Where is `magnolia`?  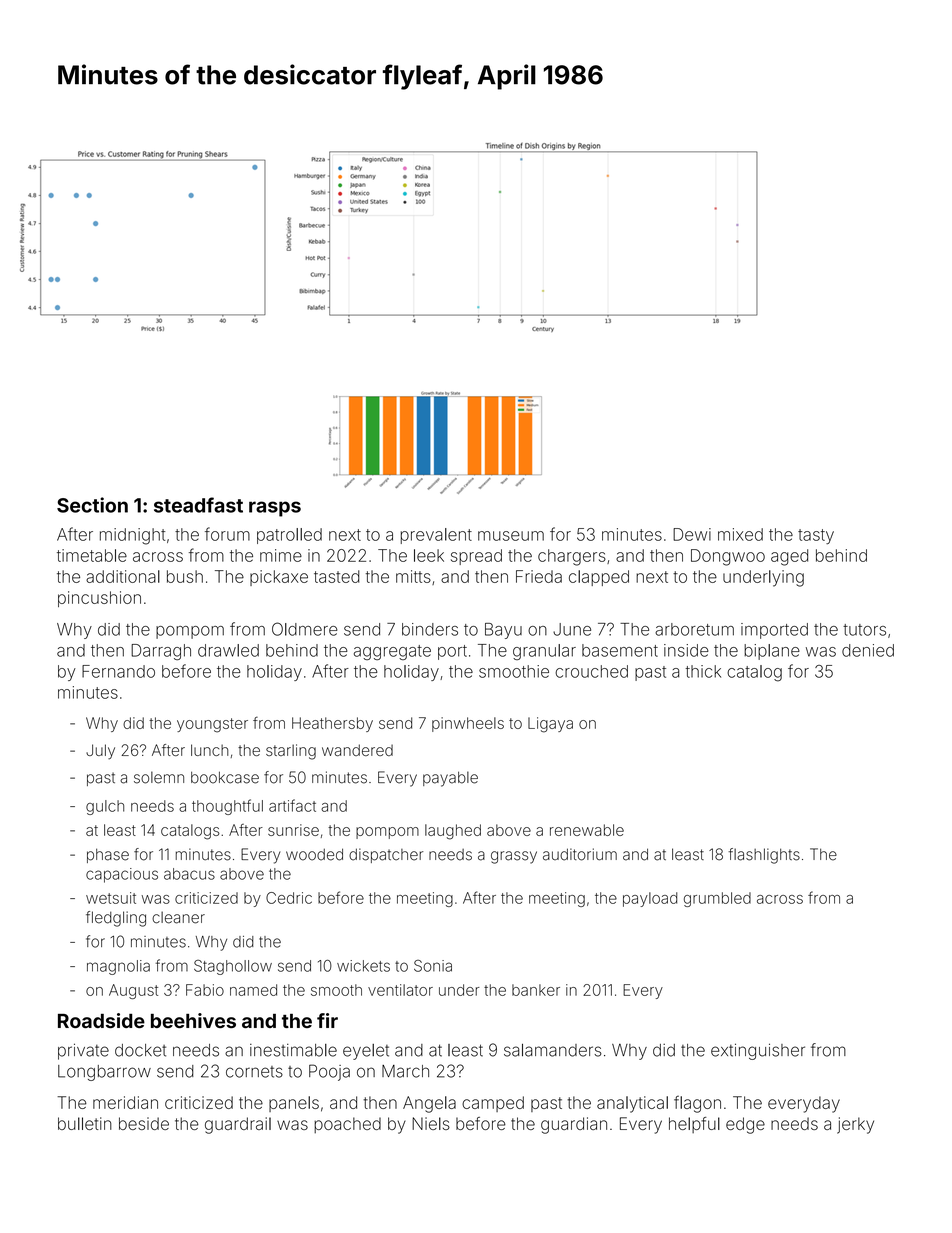 magnolia is located at coordinates (118, 967).
